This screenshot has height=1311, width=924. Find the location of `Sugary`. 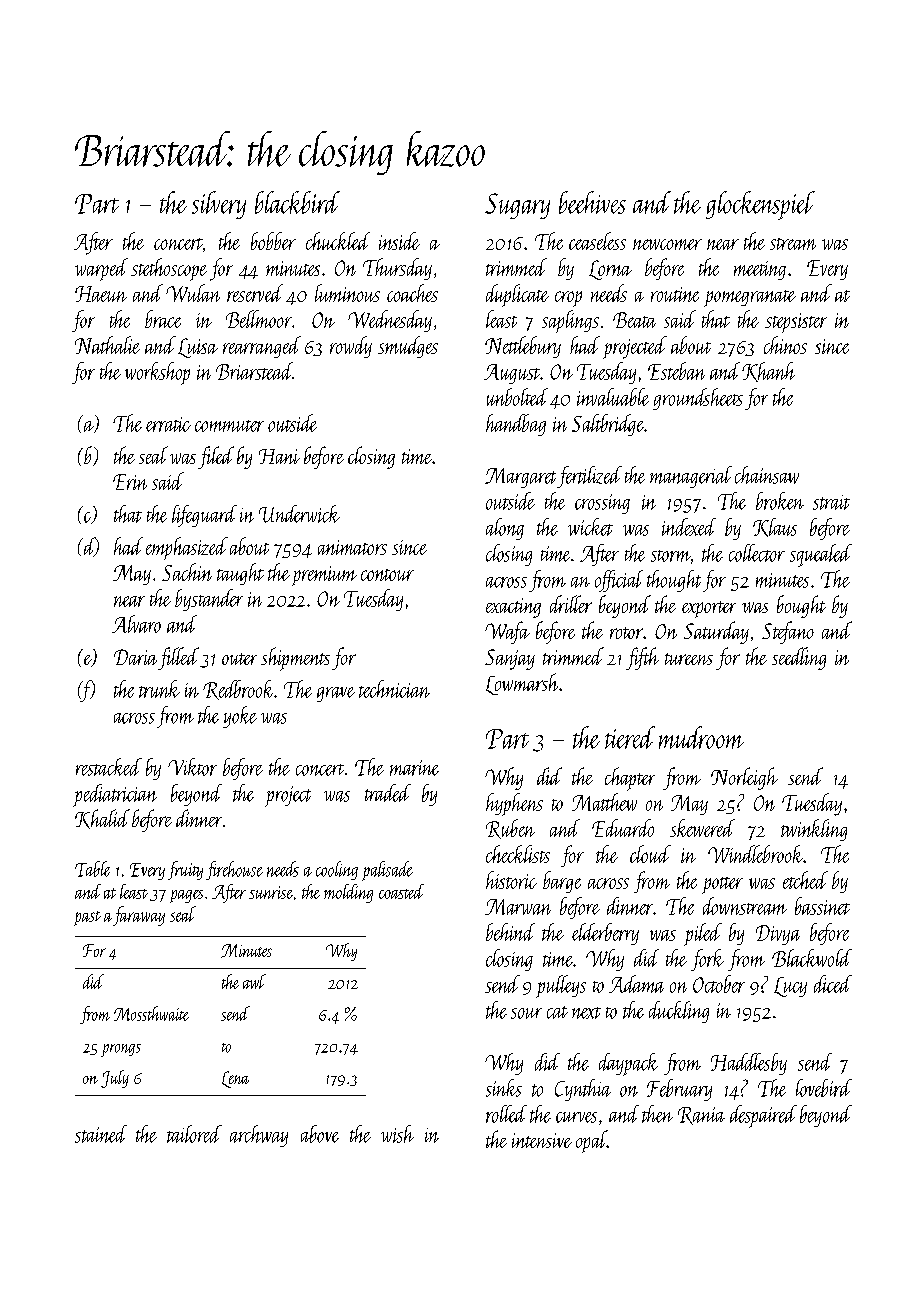

Sugary is located at coordinates (517, 206).
